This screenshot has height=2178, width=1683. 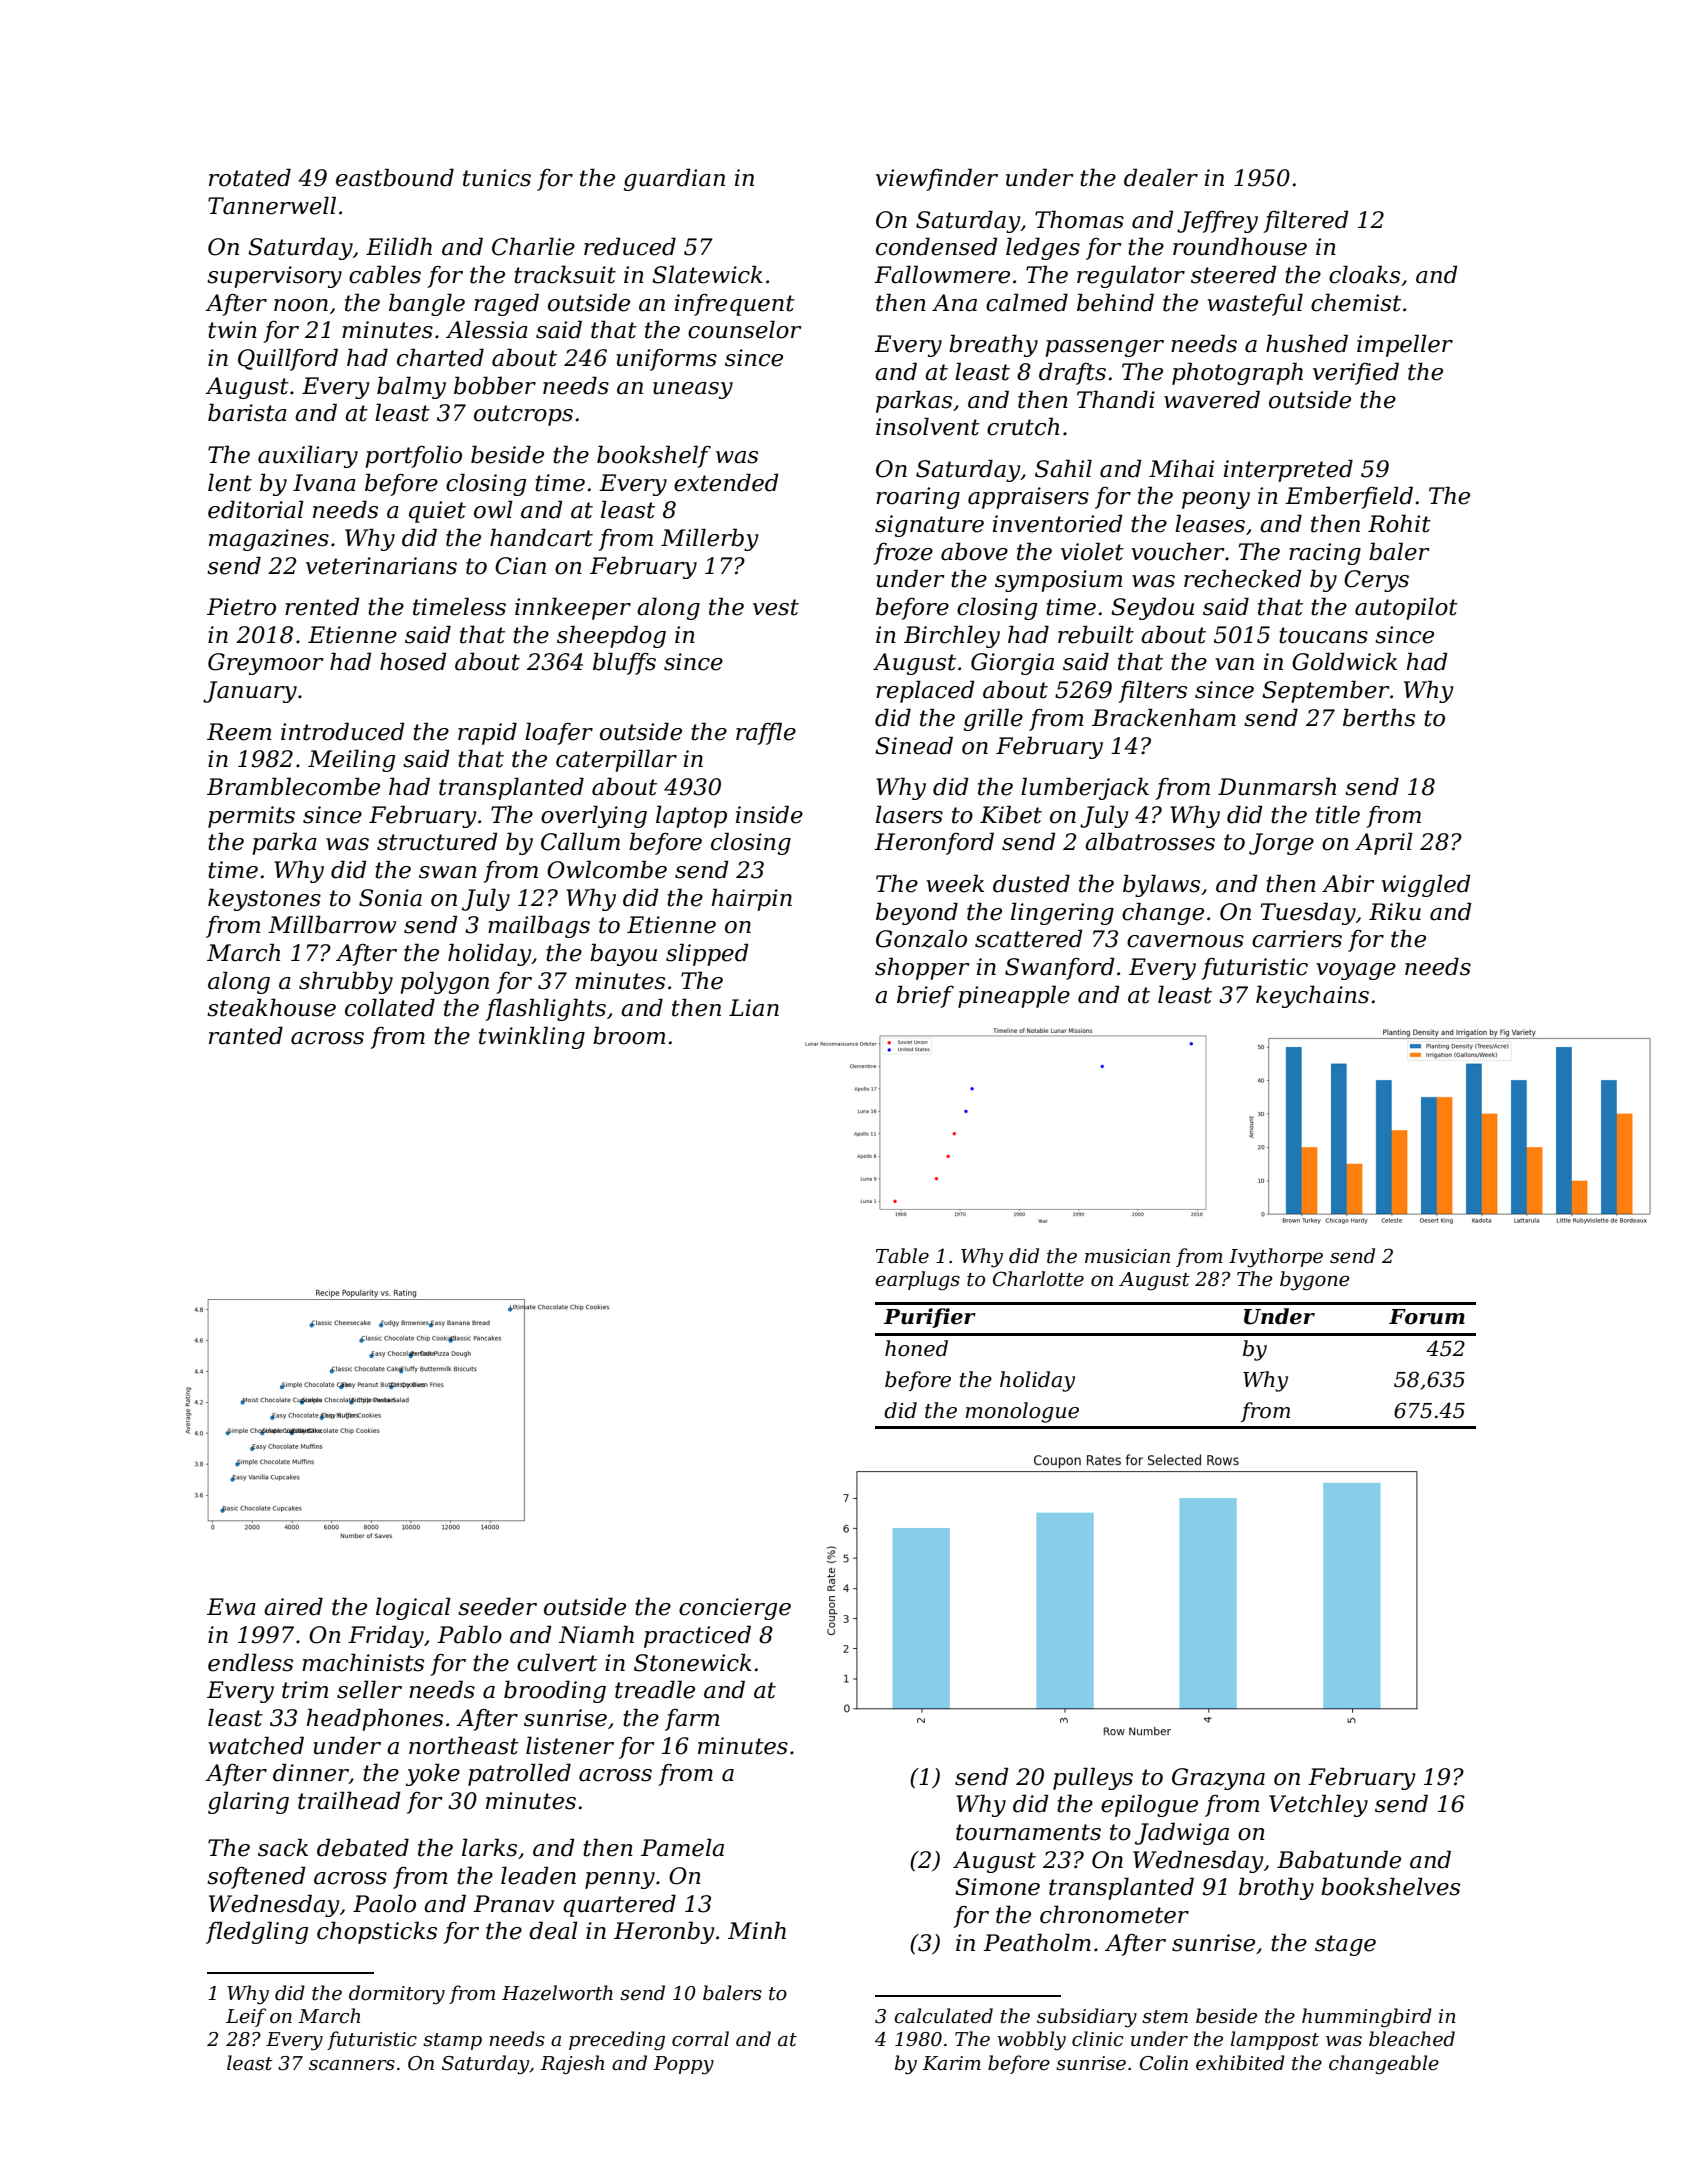 What do you see at coordinates (352, 2065) in the screenshot?
I see `scanners` at bounding box center [352, 2065].
